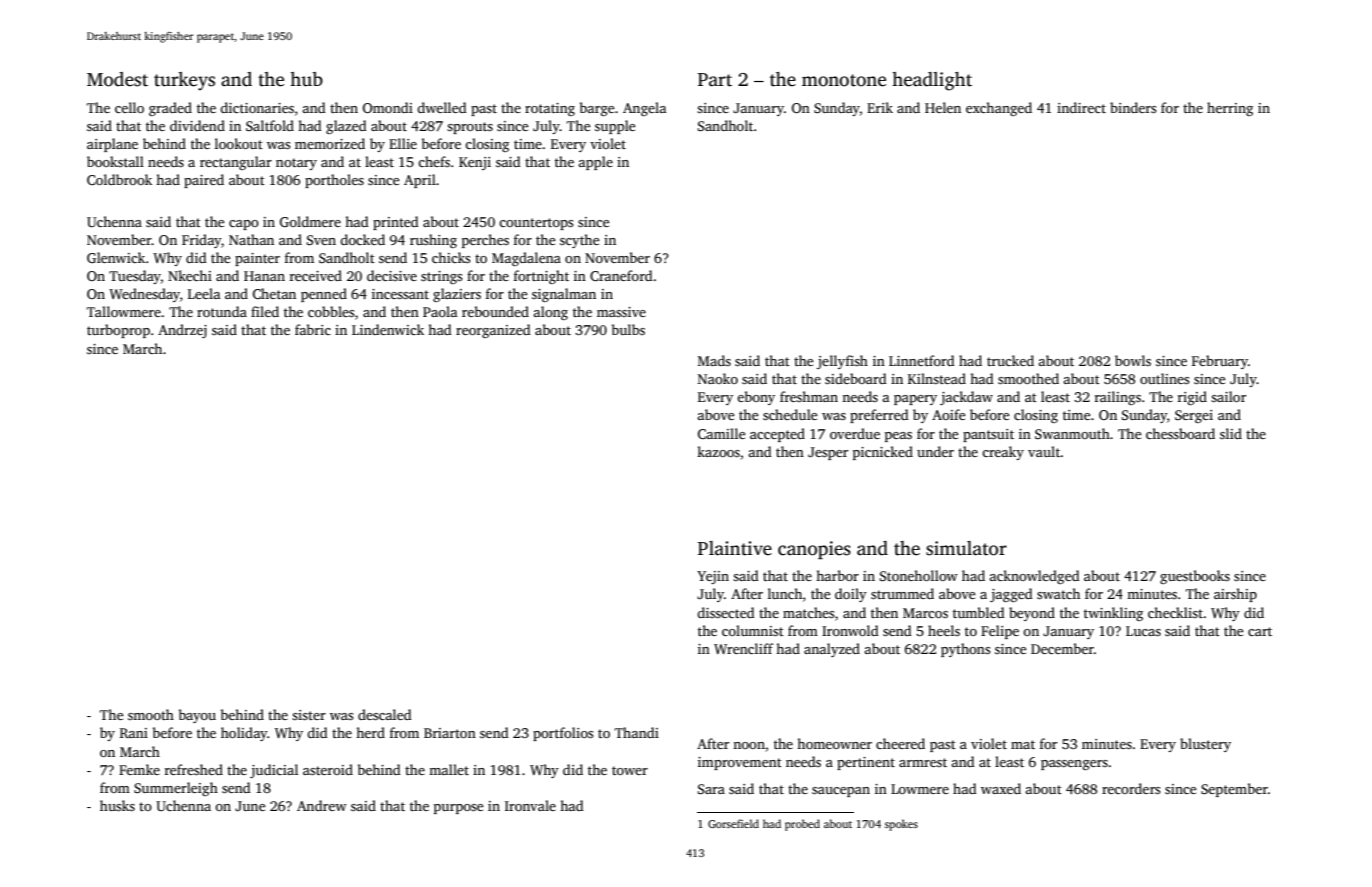  What do you see at coordinates (733, 823) in the screenshot?
I see `Gorsefield` at bounding box center [733, 823].
